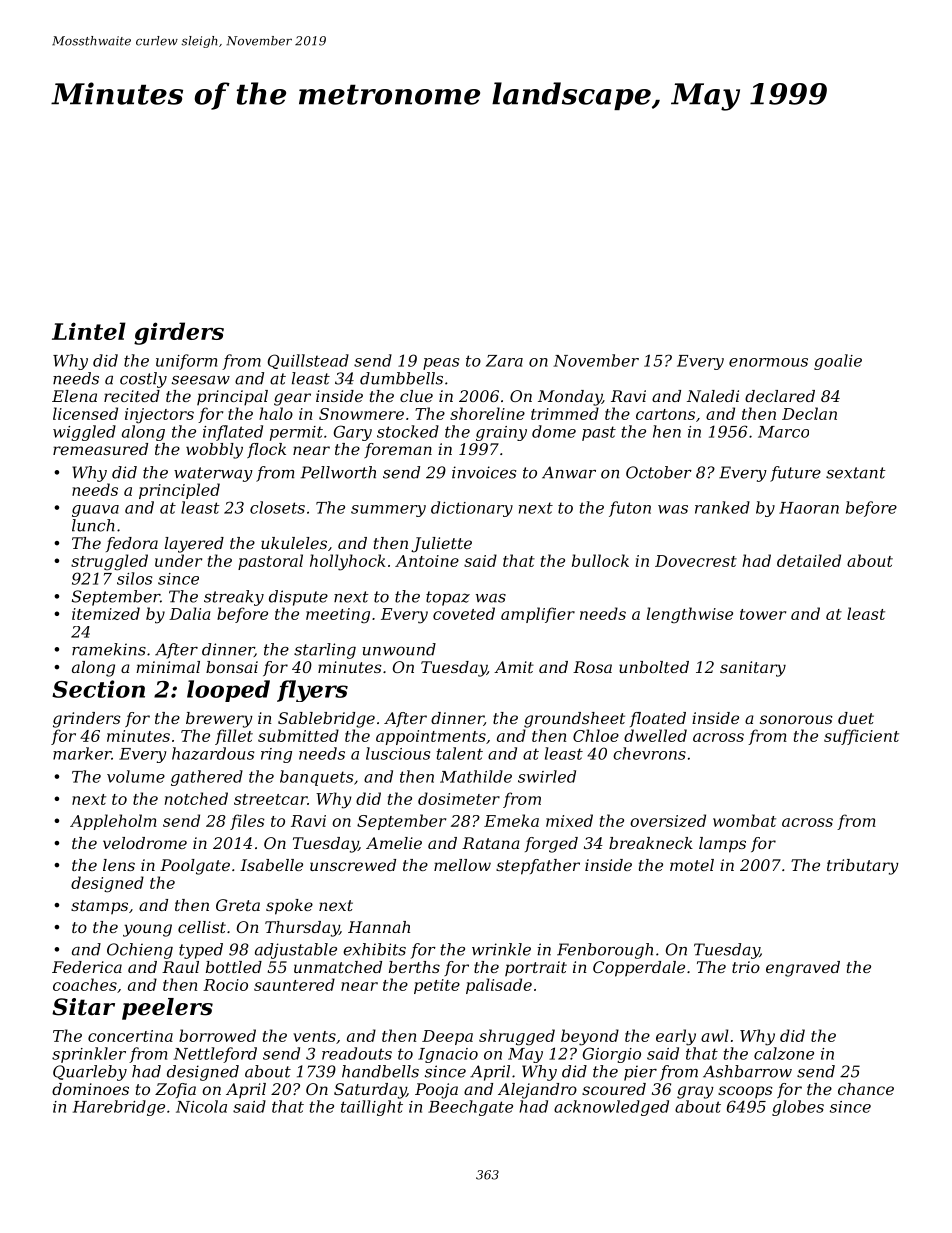 This screenshot has width=952, height=1233. I want to click on typed, so click(201, 951).
